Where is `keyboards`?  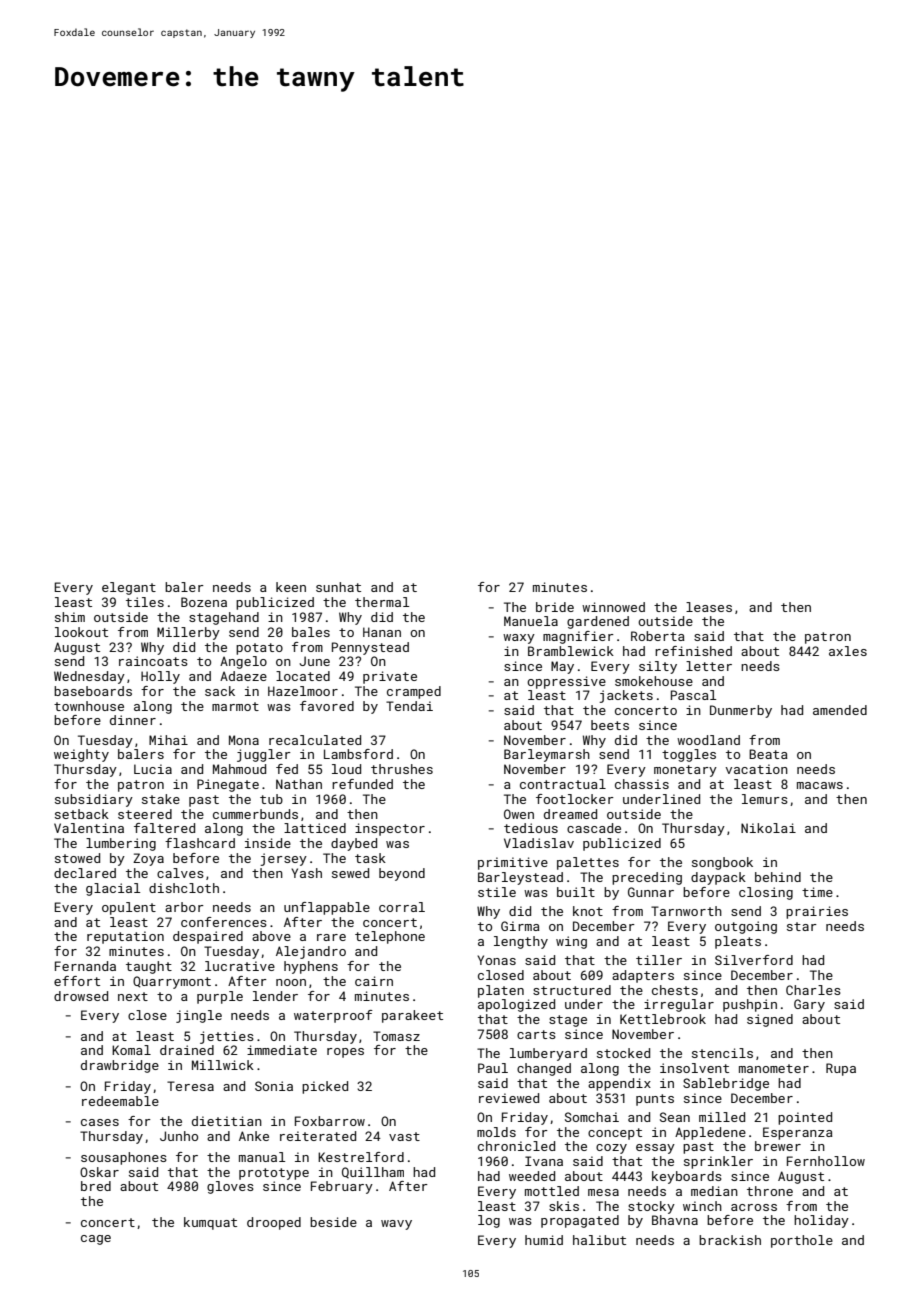 keyboards is located at coordinates (687, 1177).
